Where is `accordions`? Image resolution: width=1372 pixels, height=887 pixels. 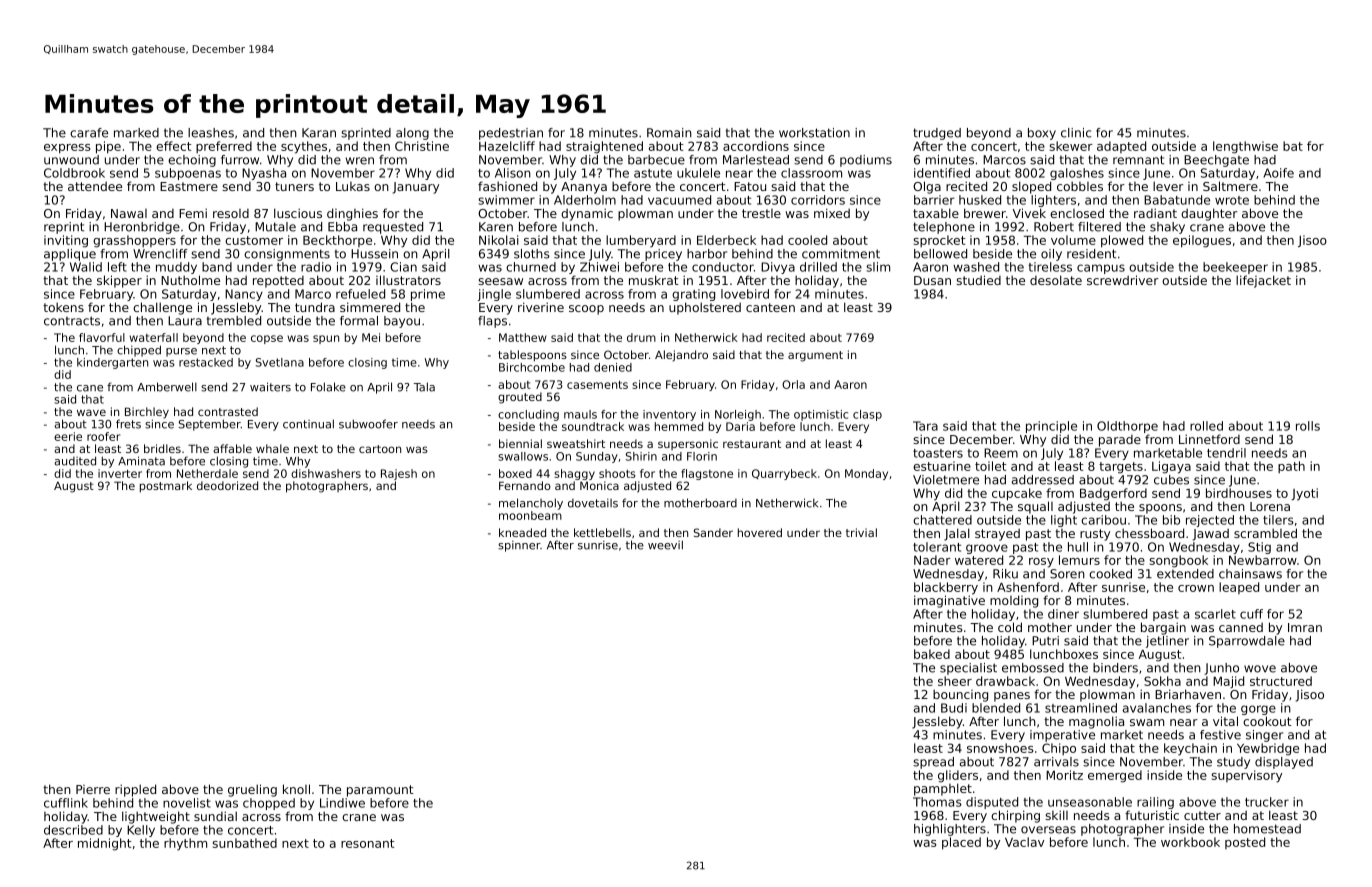 accordions is located at coordinates (756, 146).
